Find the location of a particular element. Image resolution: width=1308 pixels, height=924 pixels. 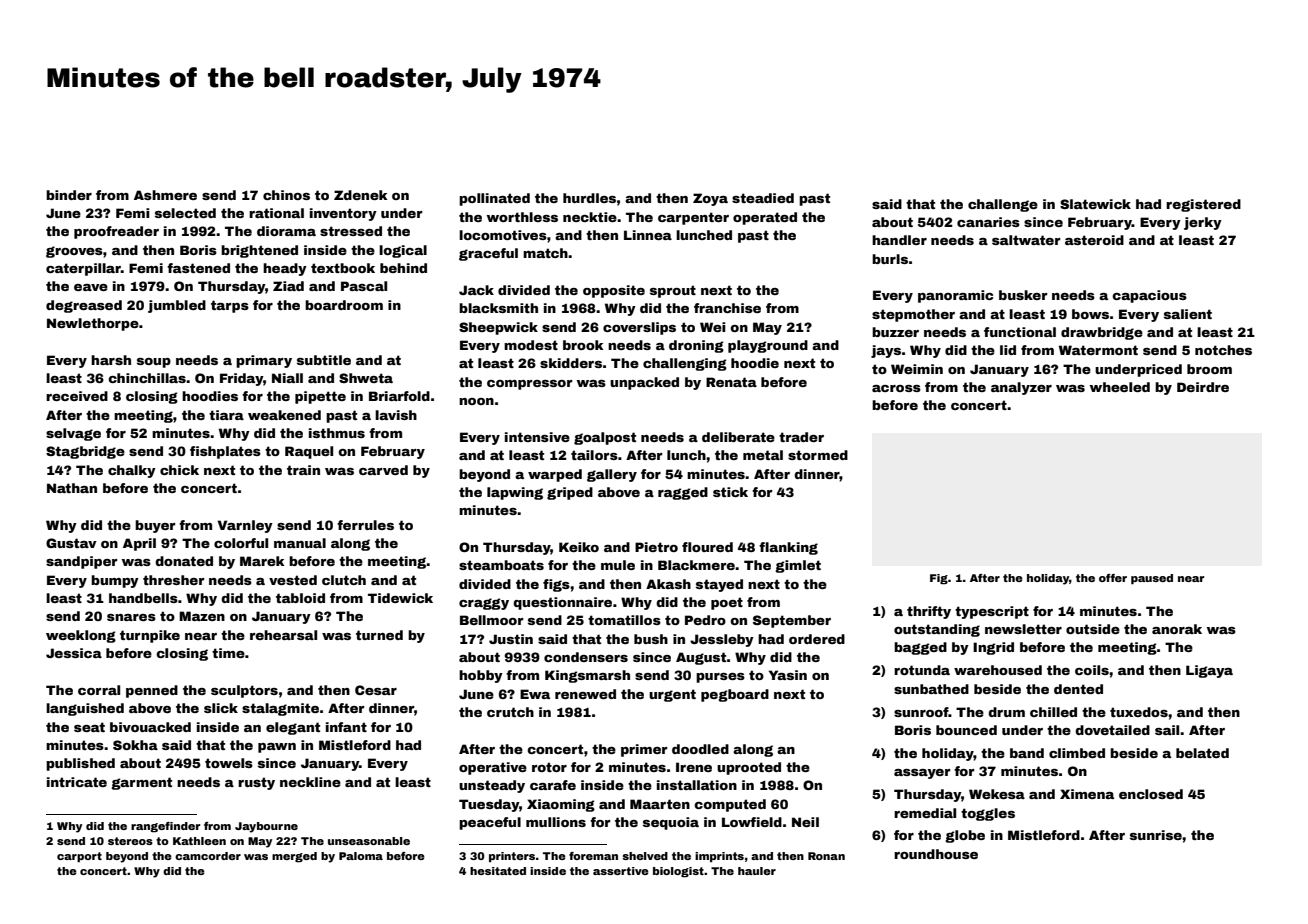

floured is located at coordinates (707, 547).
